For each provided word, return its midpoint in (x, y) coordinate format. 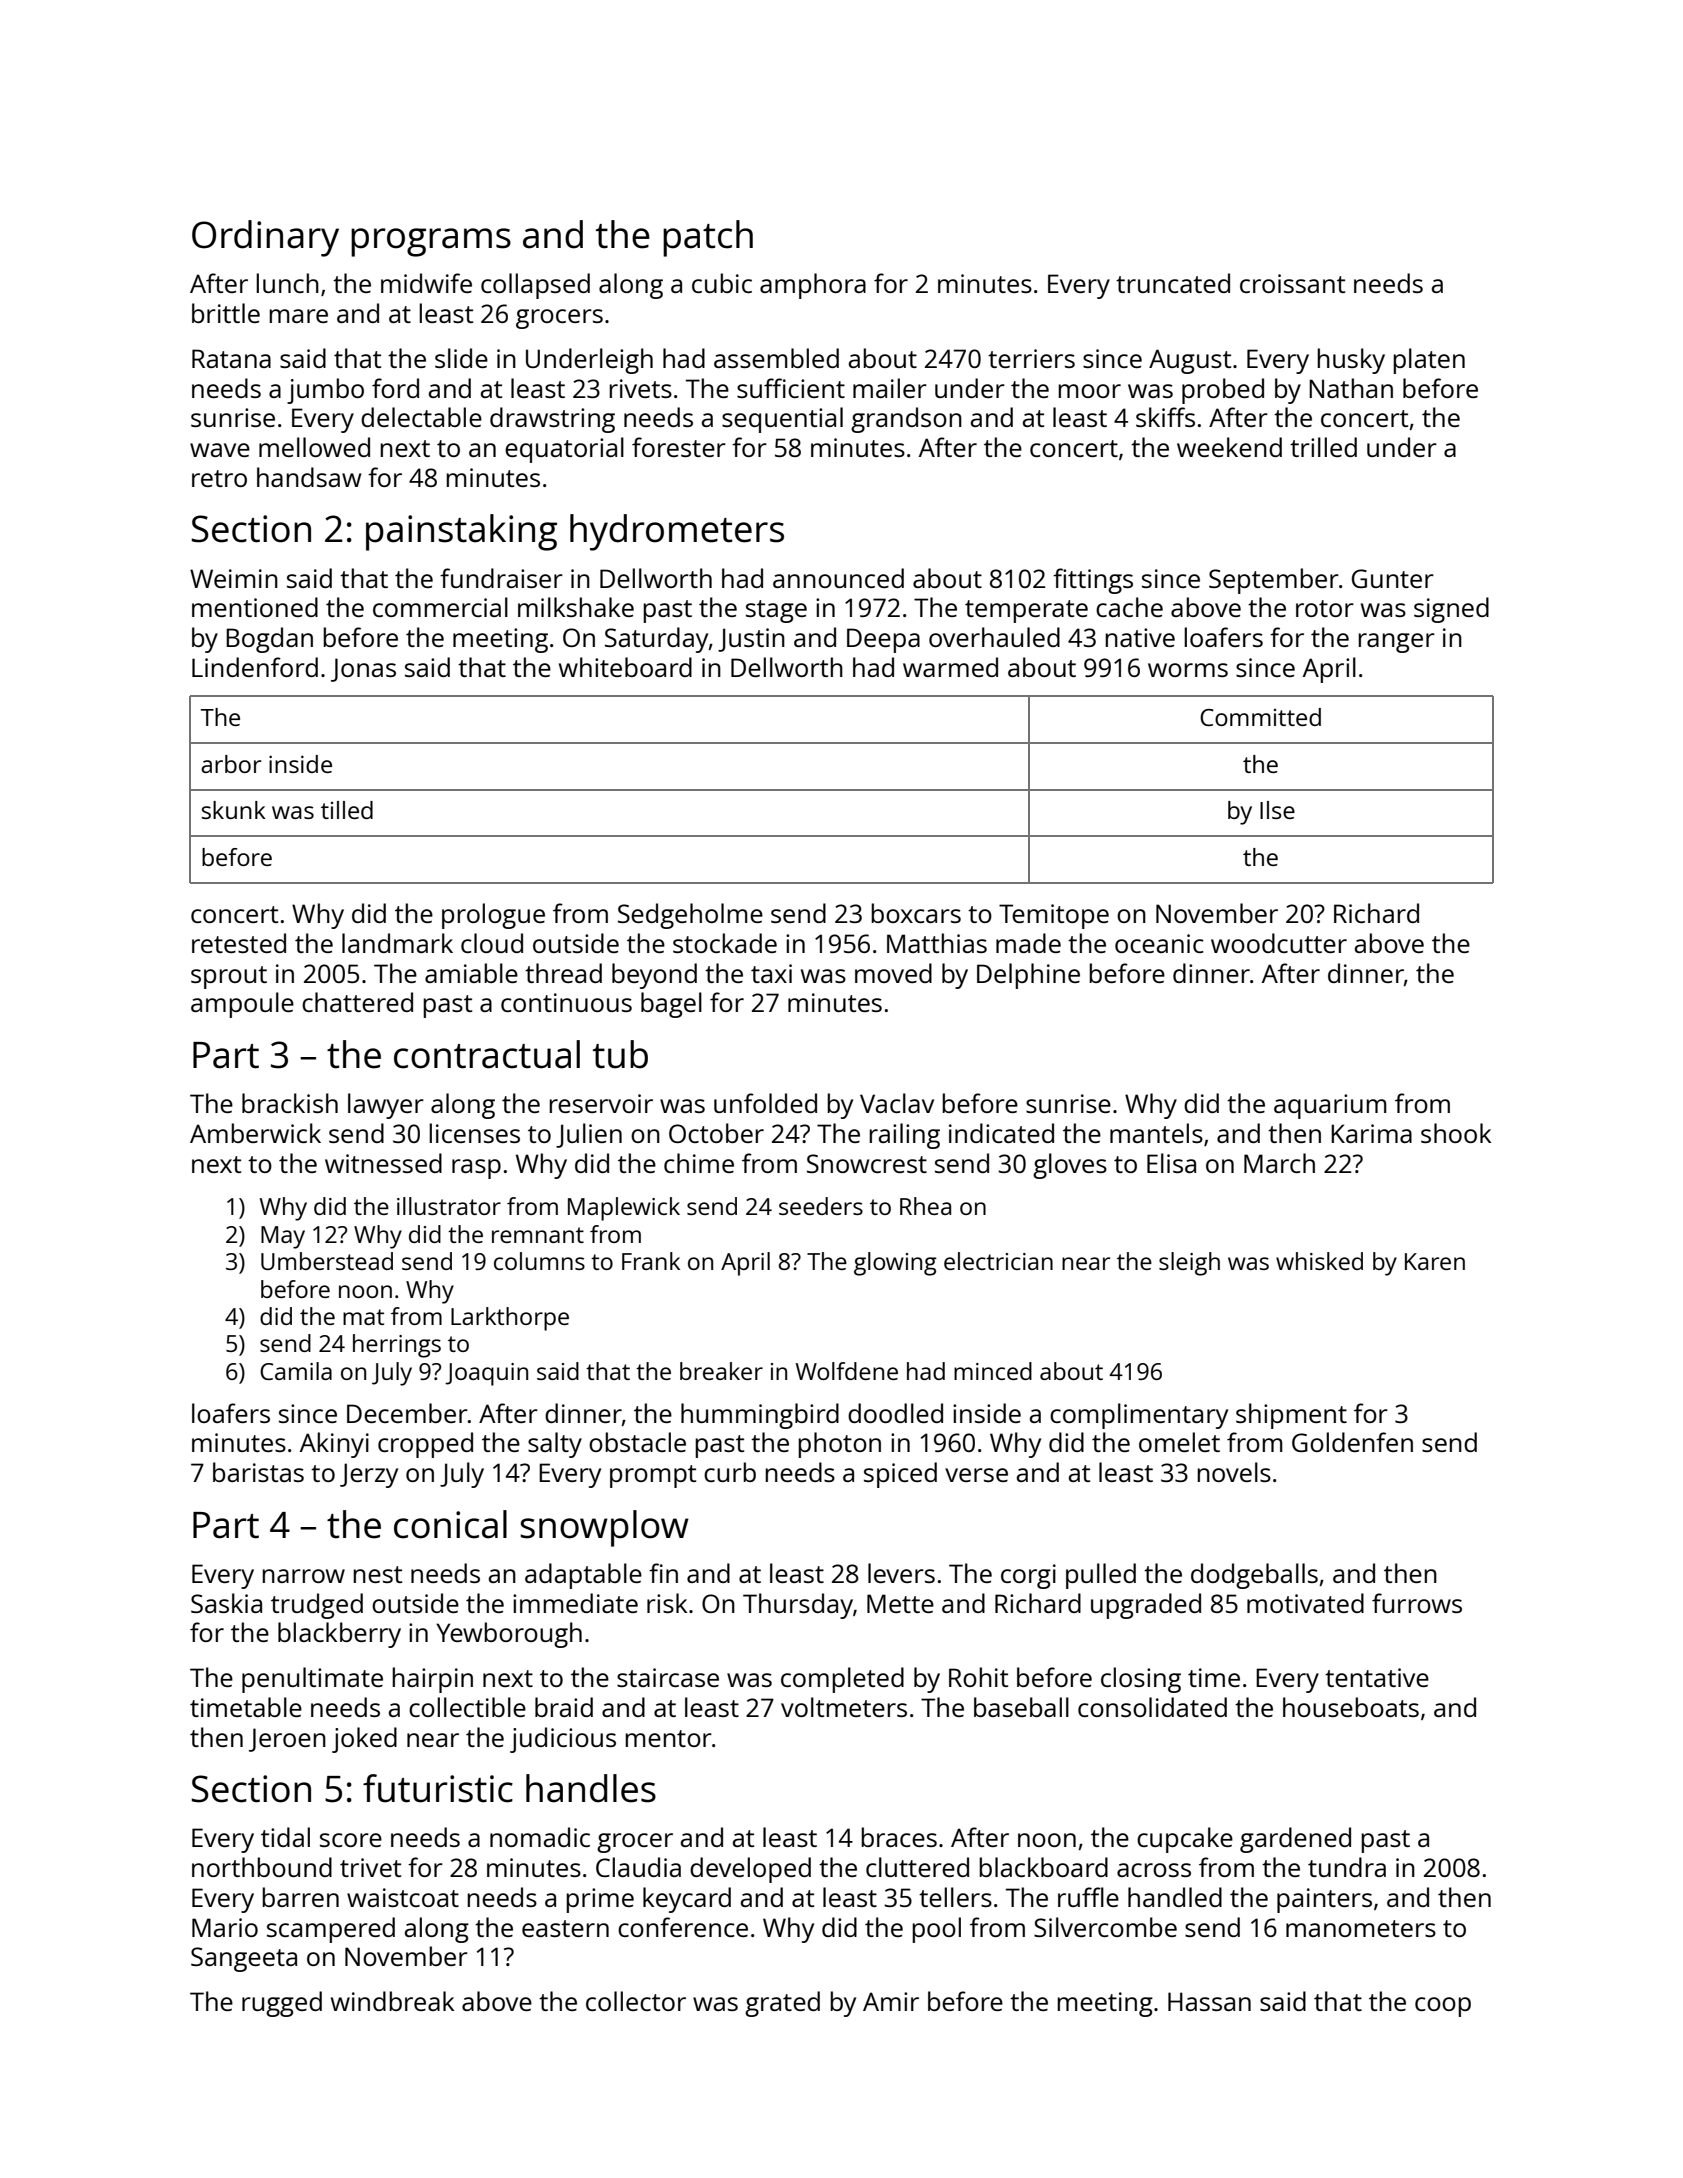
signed (1451, 610)
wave (220, 450)
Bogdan (269, 640)
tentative (1377, 1677)
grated (782, 2004)
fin (663, 1573)
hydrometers (677, 532)
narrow (303, 1576)
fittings (1093, 581)
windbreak (393, 2001)
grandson (906, 420)
